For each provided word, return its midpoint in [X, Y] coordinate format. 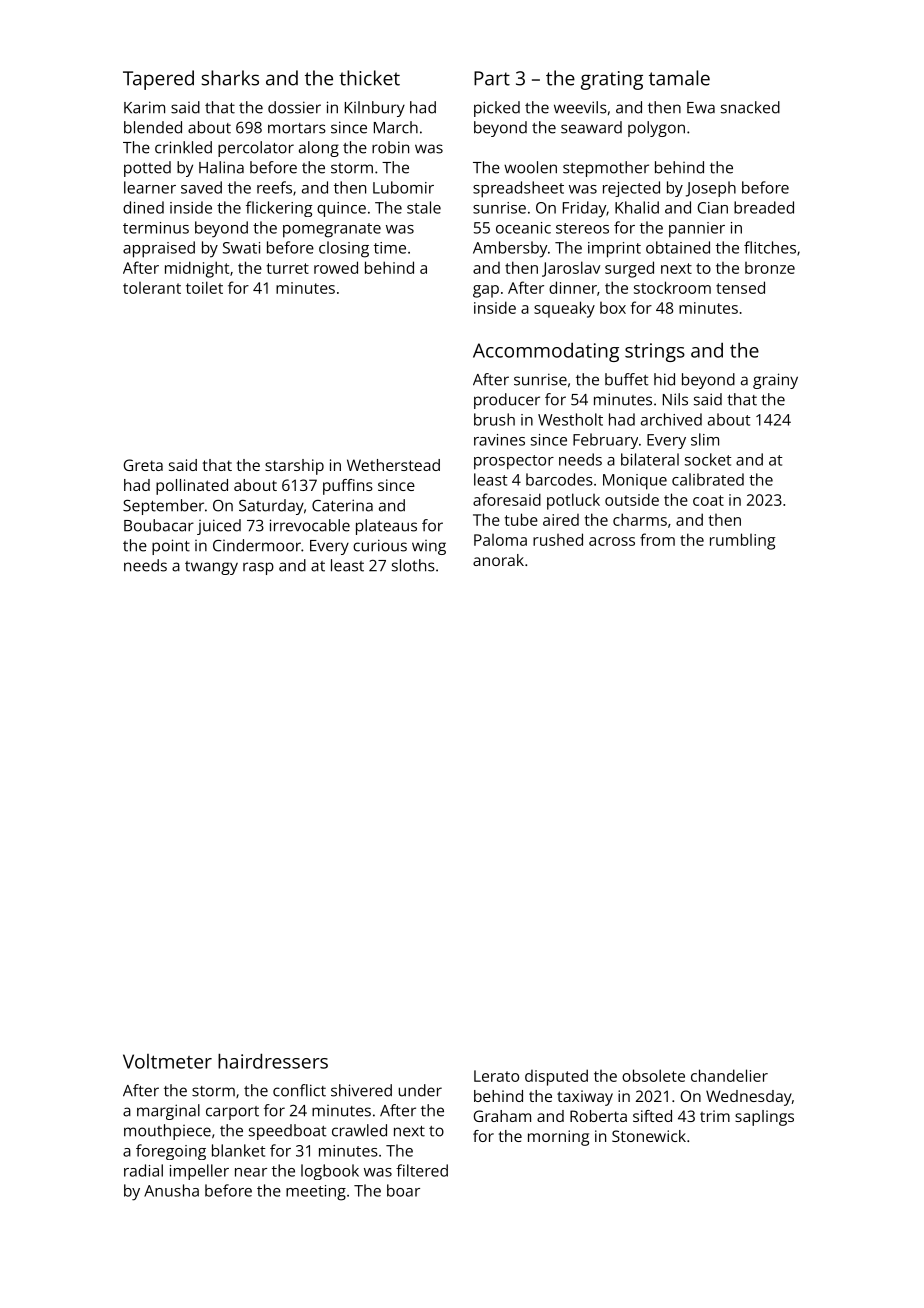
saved [201, 187]
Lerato [496, 1076]
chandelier [729, 1075]
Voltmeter [167, 1061]
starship [294, 467]
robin [390, 147]
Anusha [171, 1190]
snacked [750, 107]
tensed [740, 287]
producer [507, 401]
